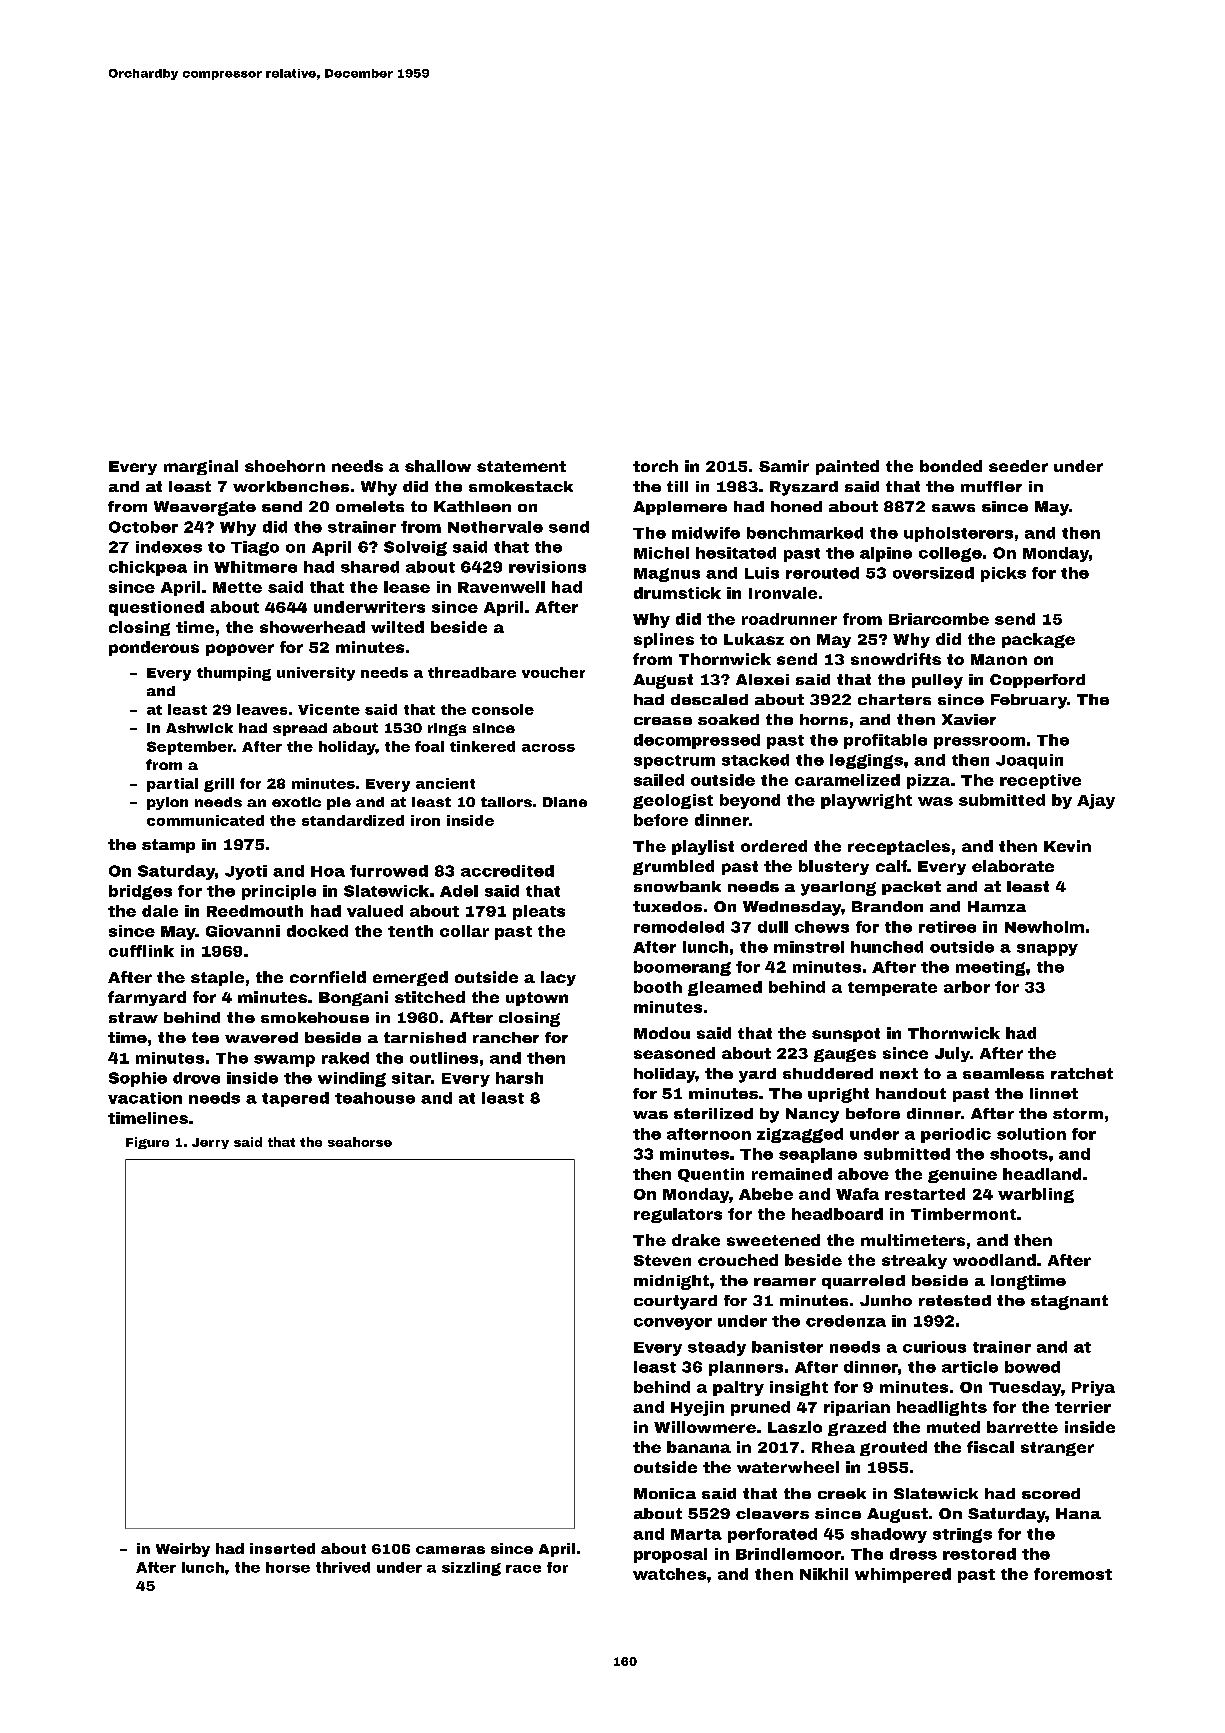 The width and height of the screenshot is (1225, 1733). I want to click on Figure, so click(147, 1143).
